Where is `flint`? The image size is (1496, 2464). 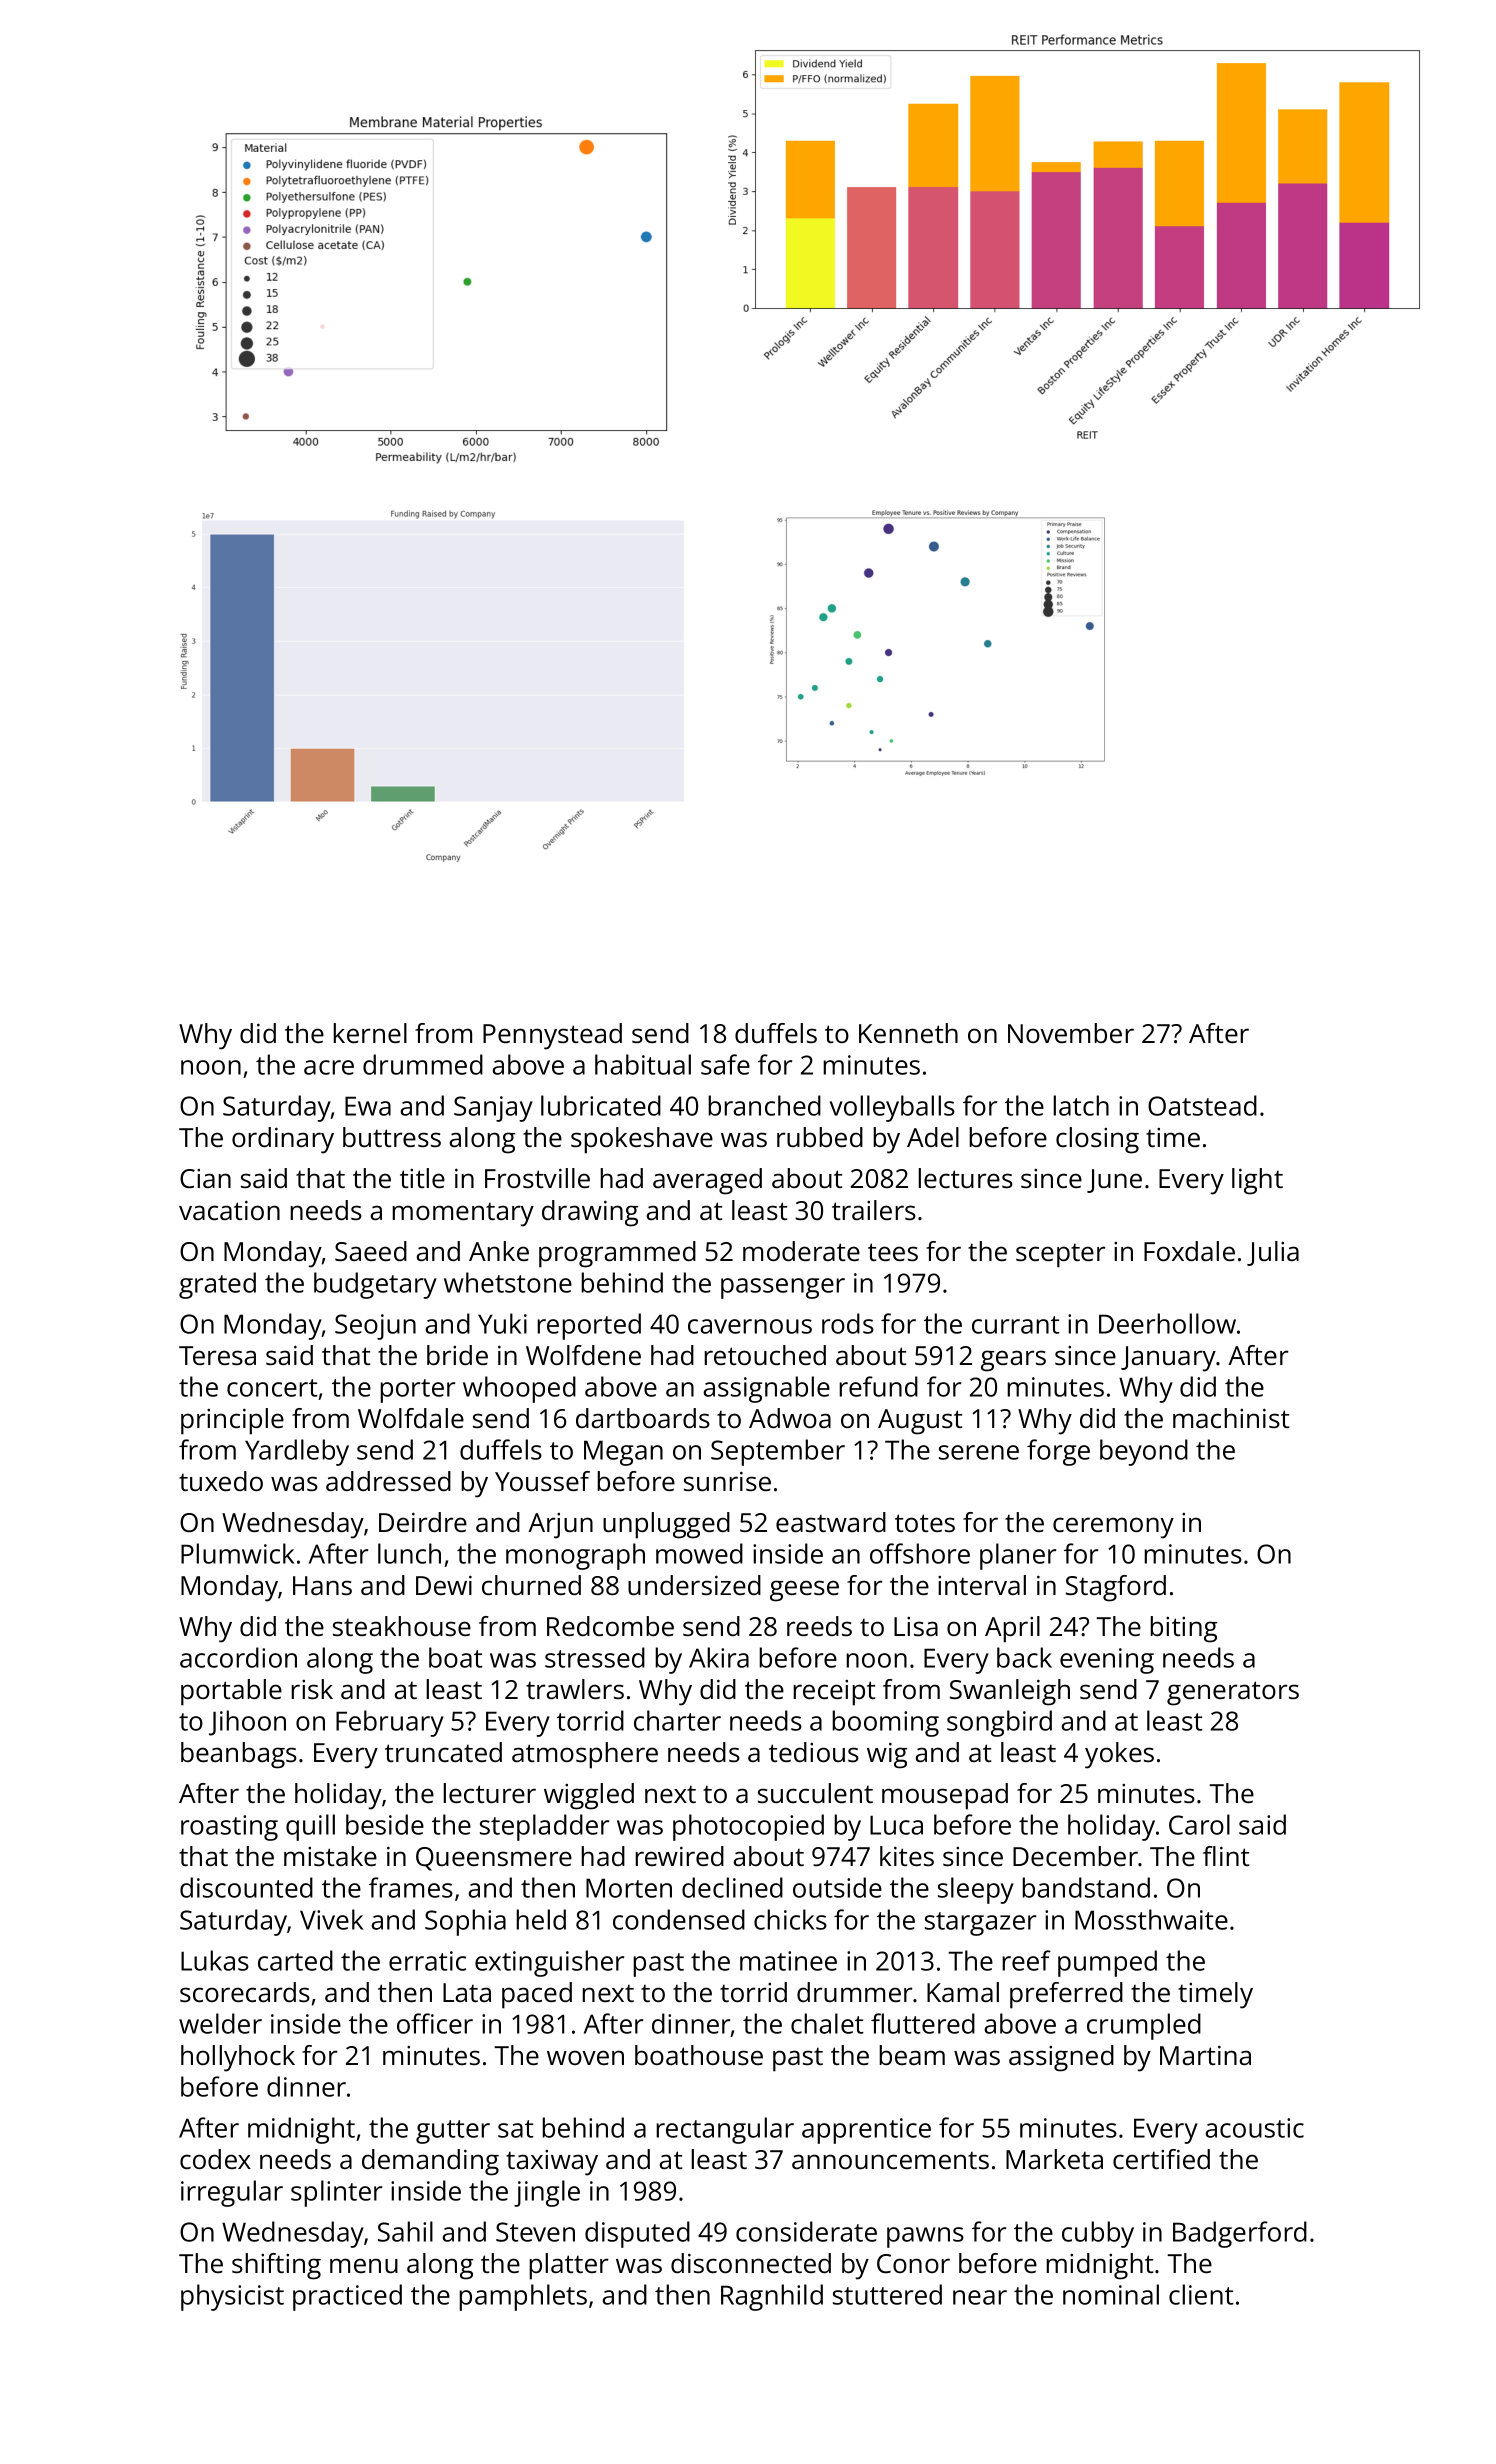
flint is located at coordinates (1226, 1856).
